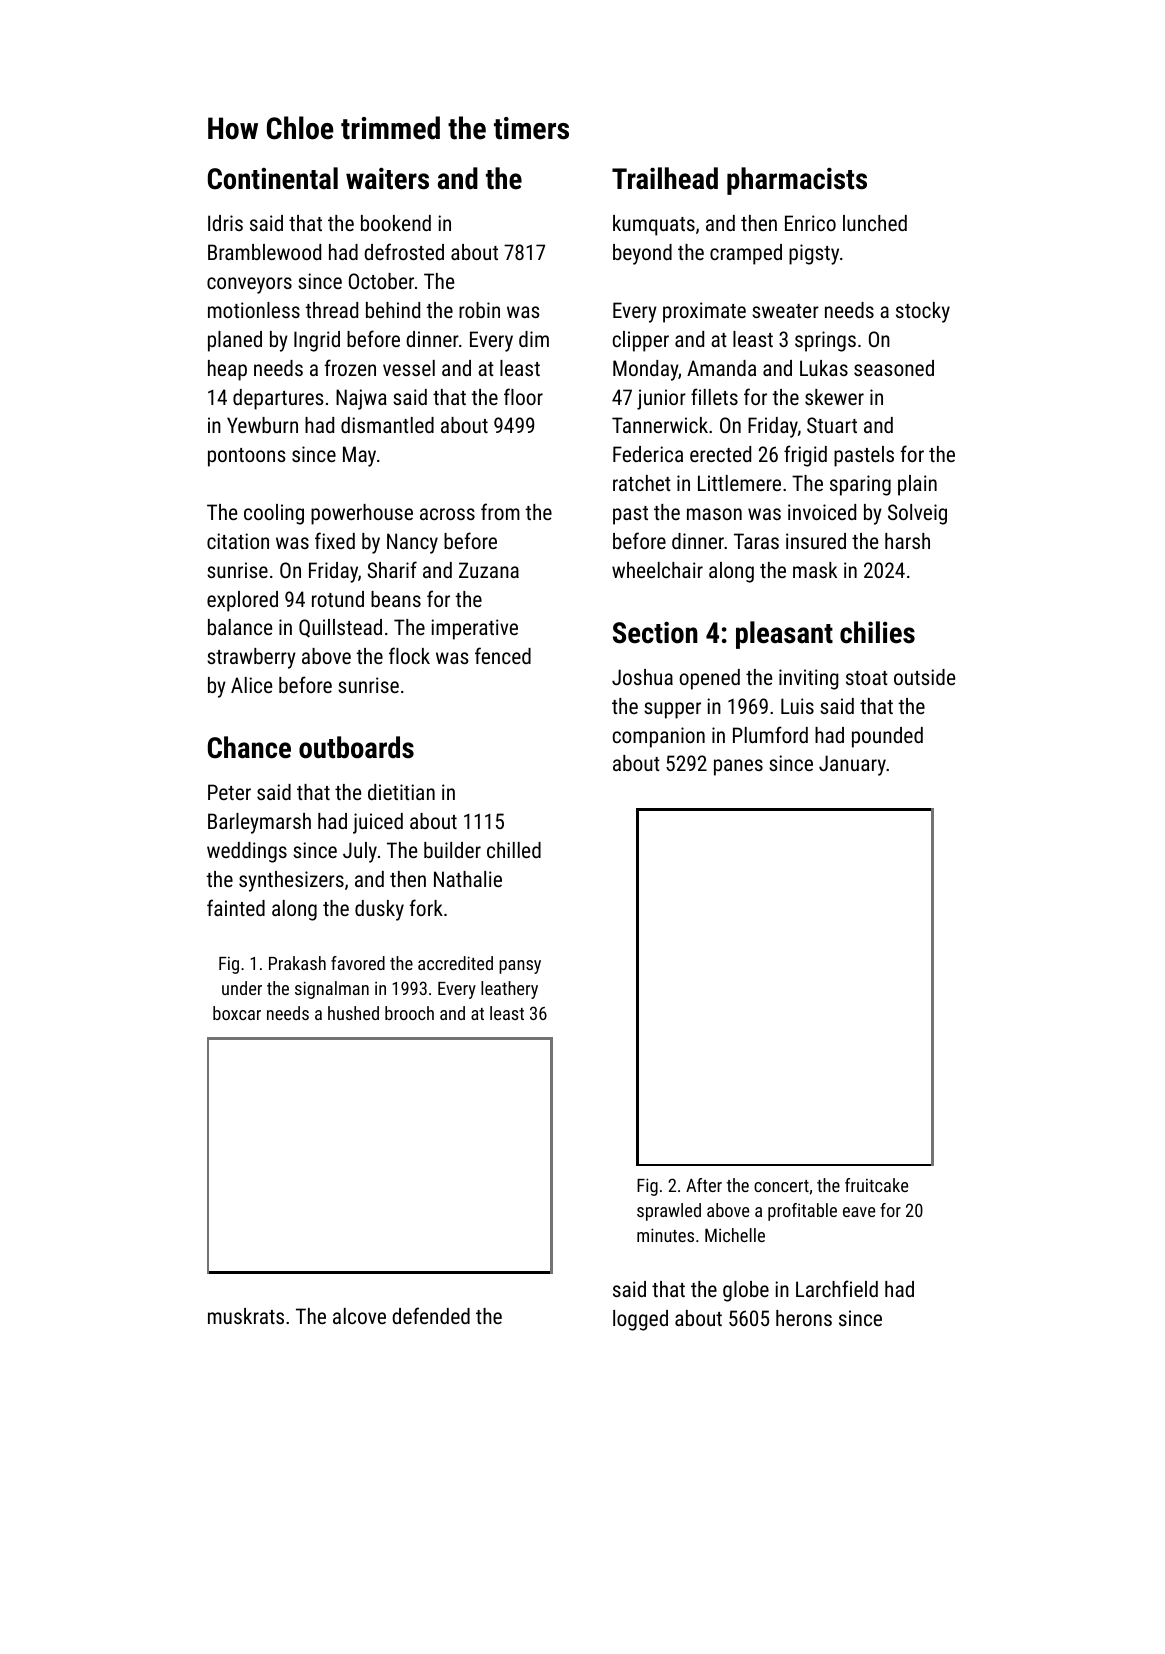 The image size is (1165, 1654). What do you see at coordinates (431, 1315) in the screenshot?
I see `defended` at bounding box center [431, 1315].
